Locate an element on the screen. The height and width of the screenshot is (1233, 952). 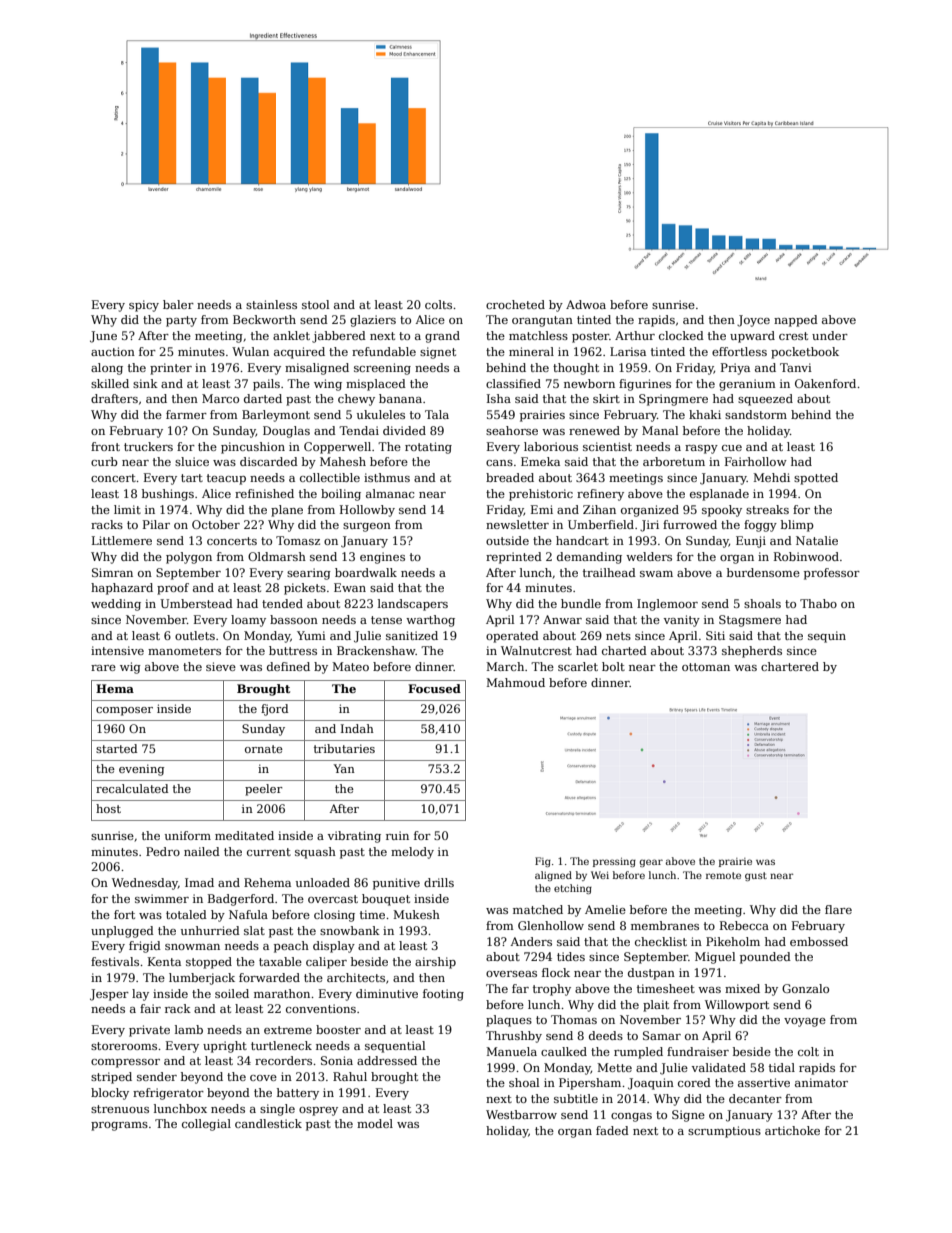
drills is located at coordinates (439, 882).
